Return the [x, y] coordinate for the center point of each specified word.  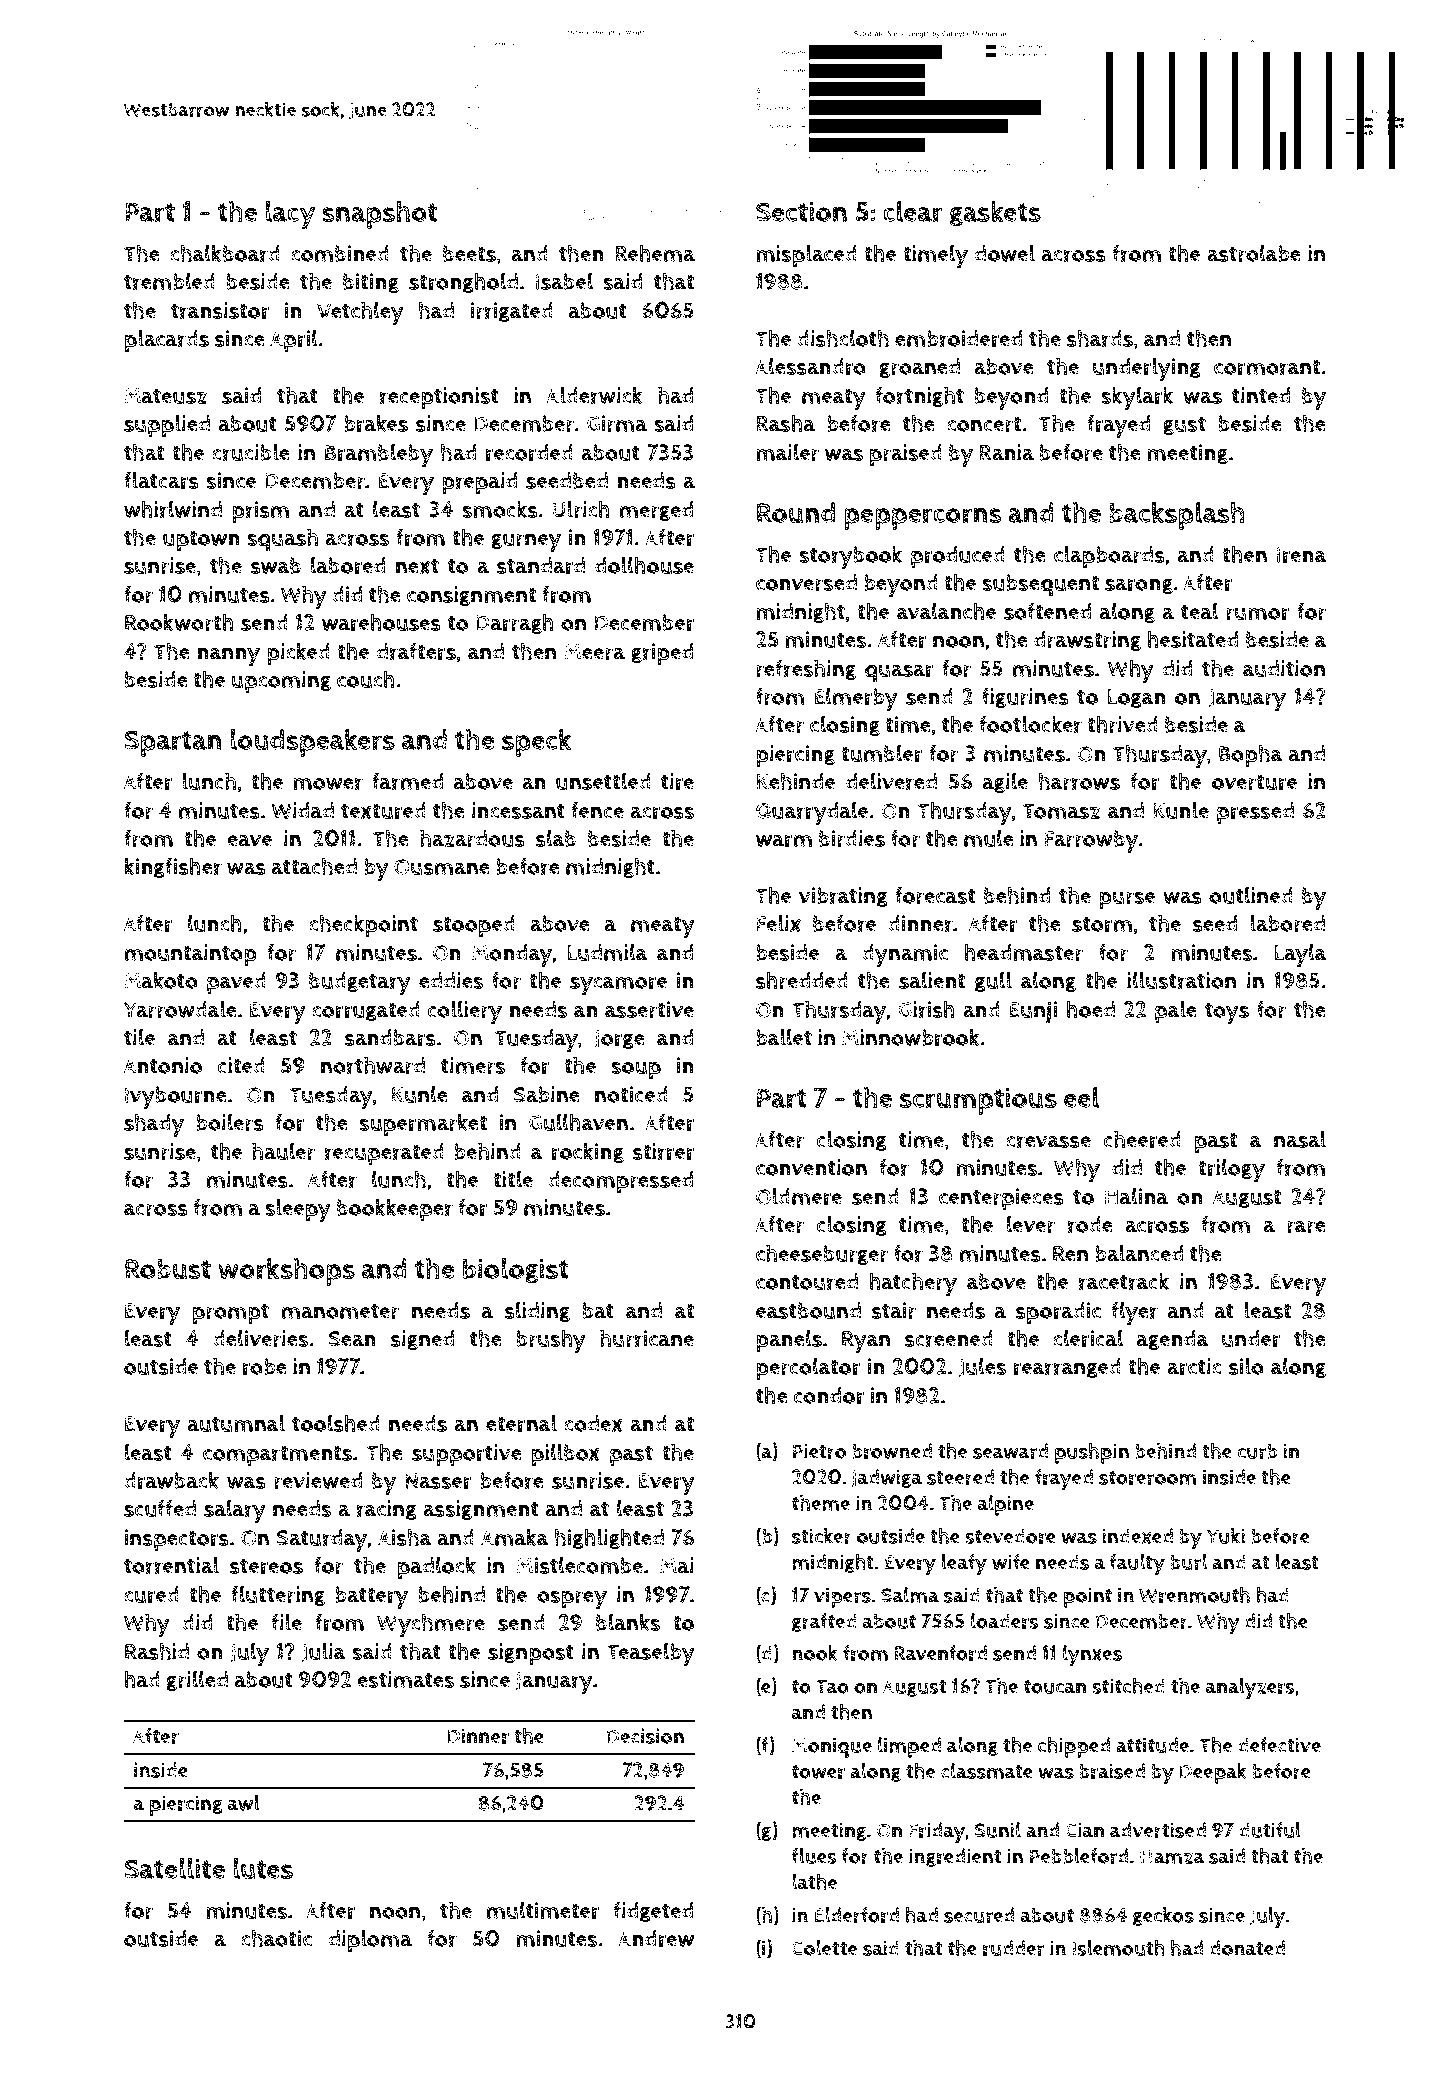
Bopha [1251, 755]
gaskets [995, 213]
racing [387, 1510]
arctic [1194, 1366]
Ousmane [442, 867]
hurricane [647, 1338]
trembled [169, 281]
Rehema [655, 253]
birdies [852, 838]
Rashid [157, 1651]
